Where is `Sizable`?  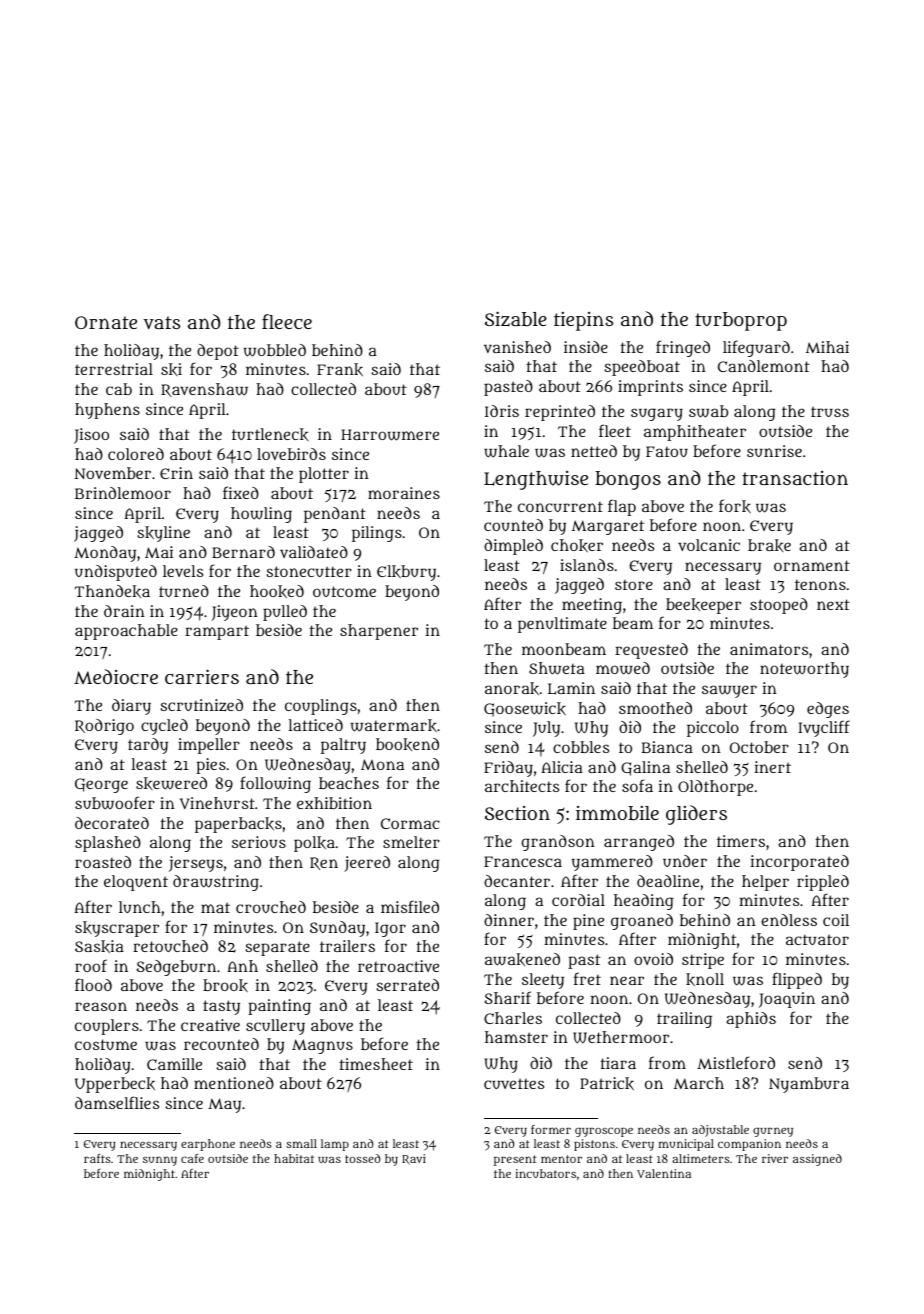
Sizable is located at coordinates (516, 319).
